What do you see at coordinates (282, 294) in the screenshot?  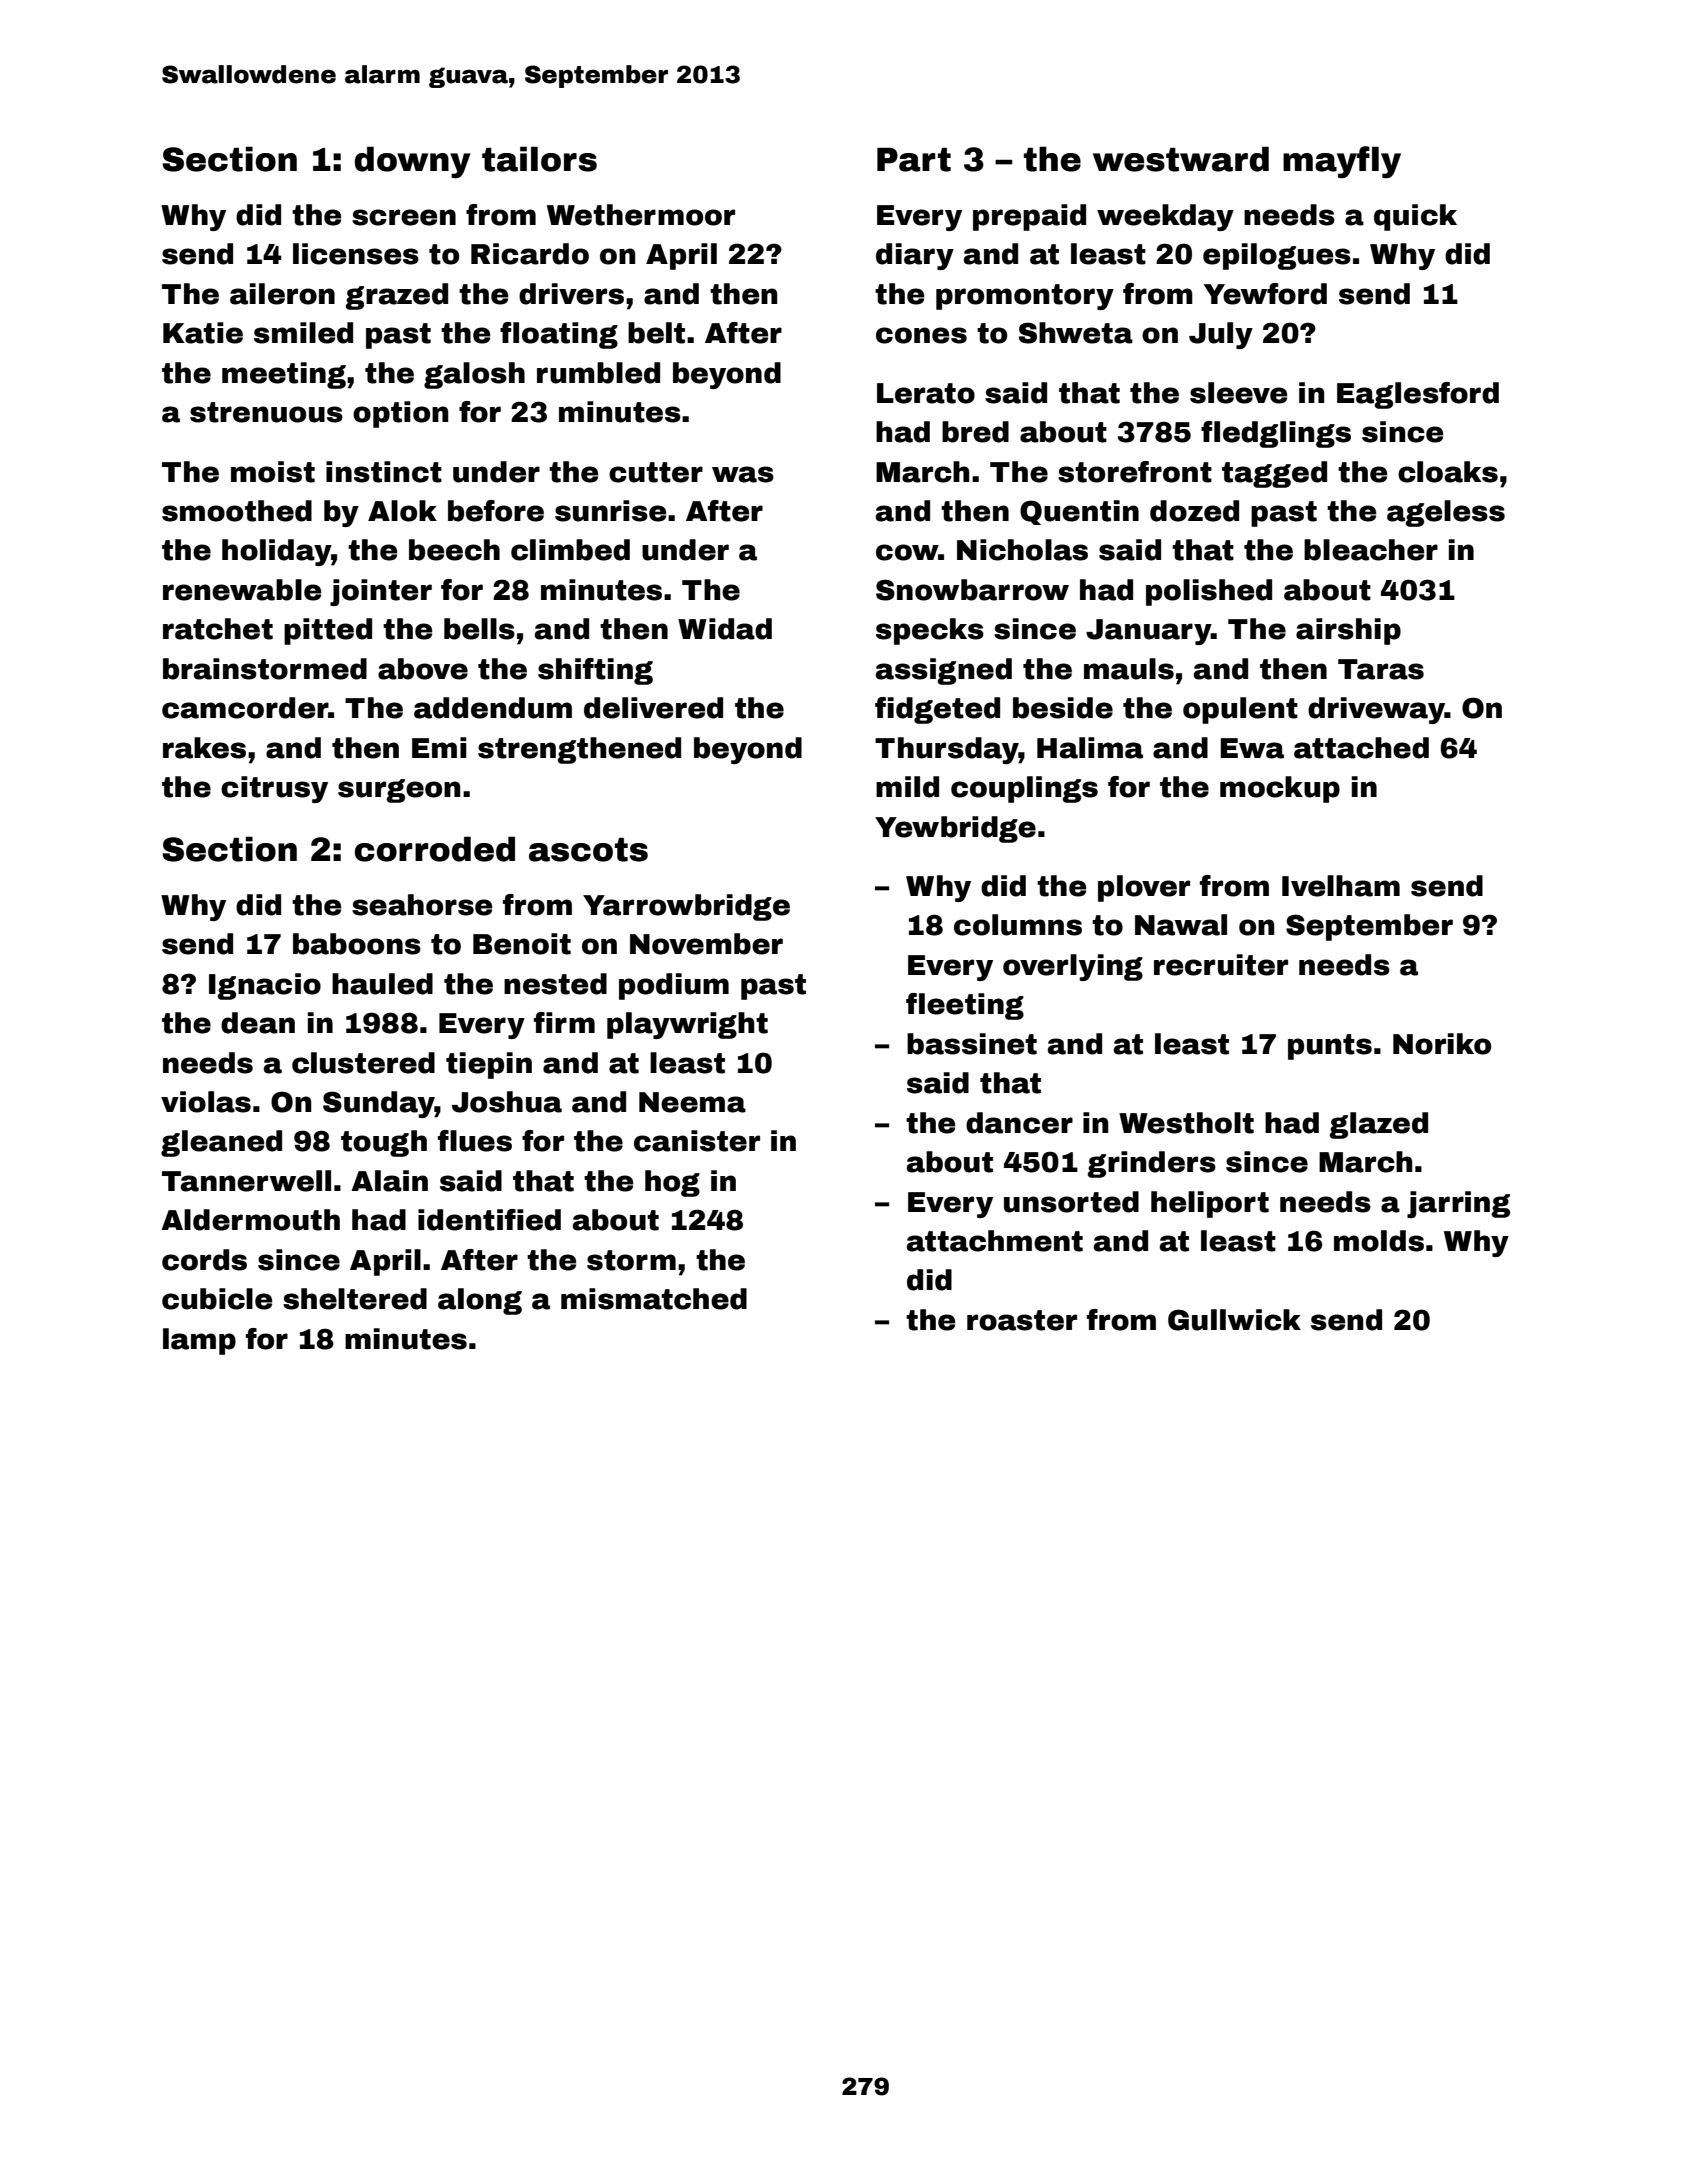 I see `aileron` at bounding box center [282, 294].
